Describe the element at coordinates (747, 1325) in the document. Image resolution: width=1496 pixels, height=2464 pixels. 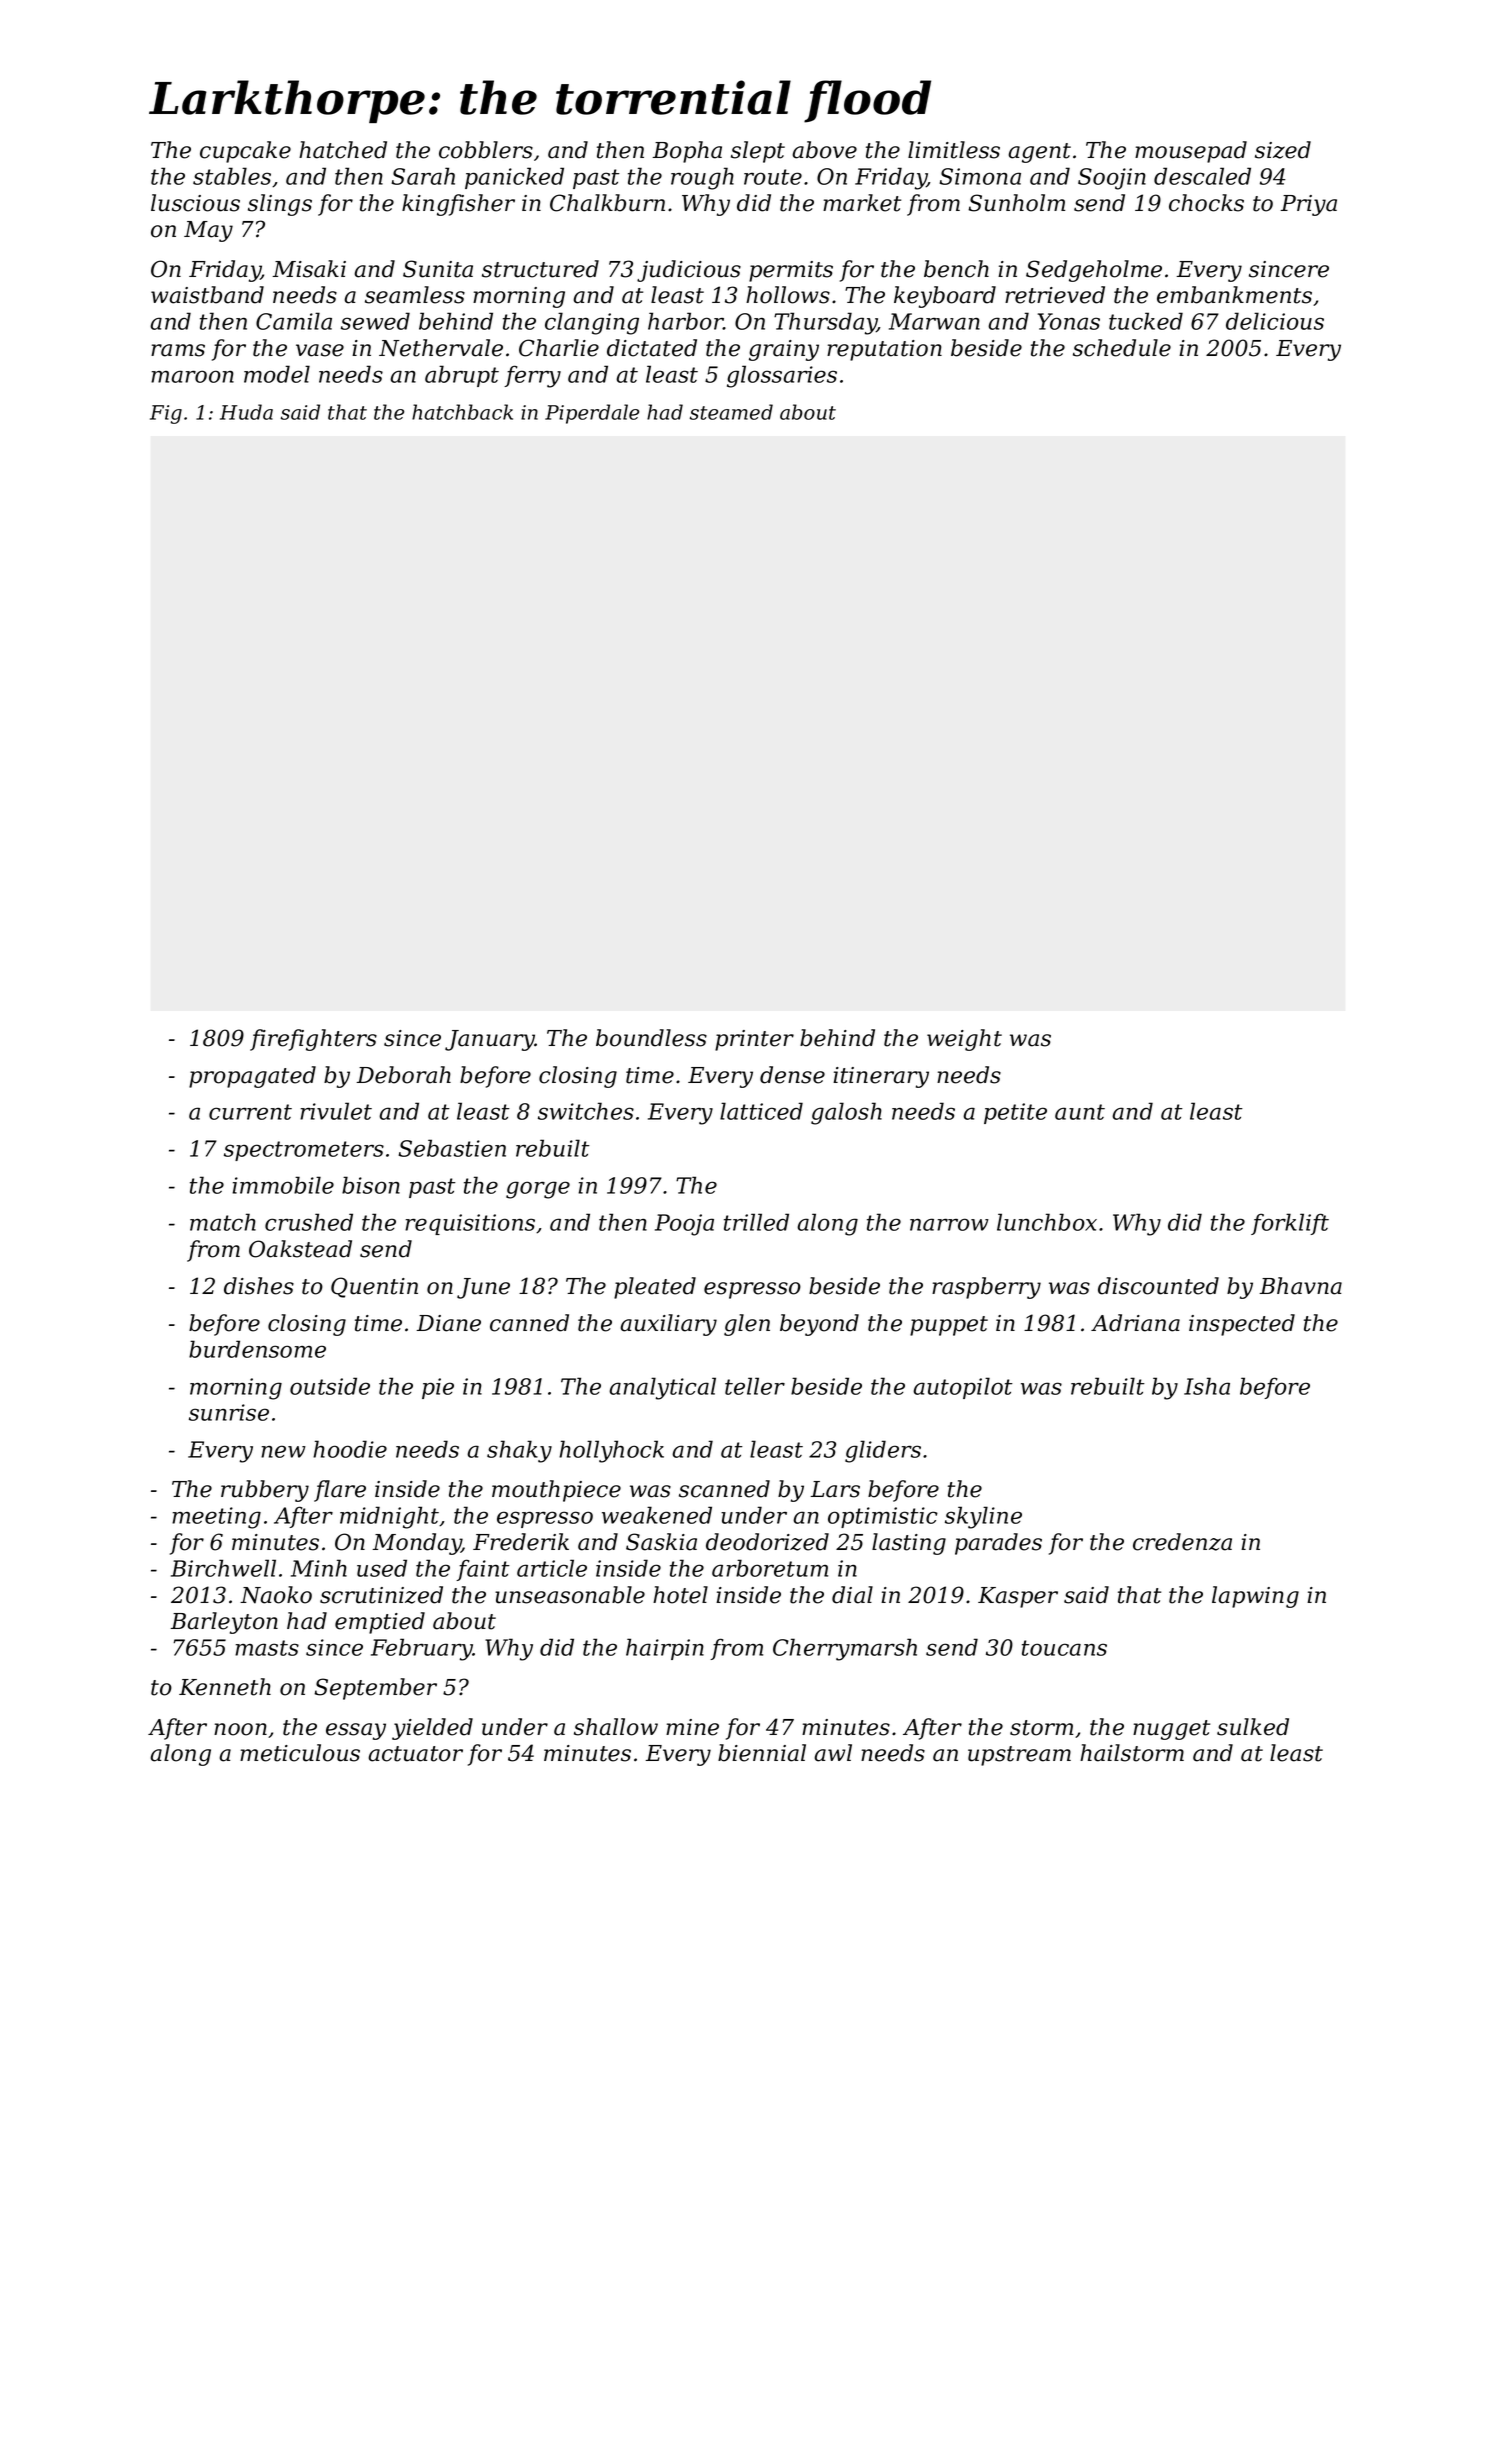
I see `glen` at that location.
